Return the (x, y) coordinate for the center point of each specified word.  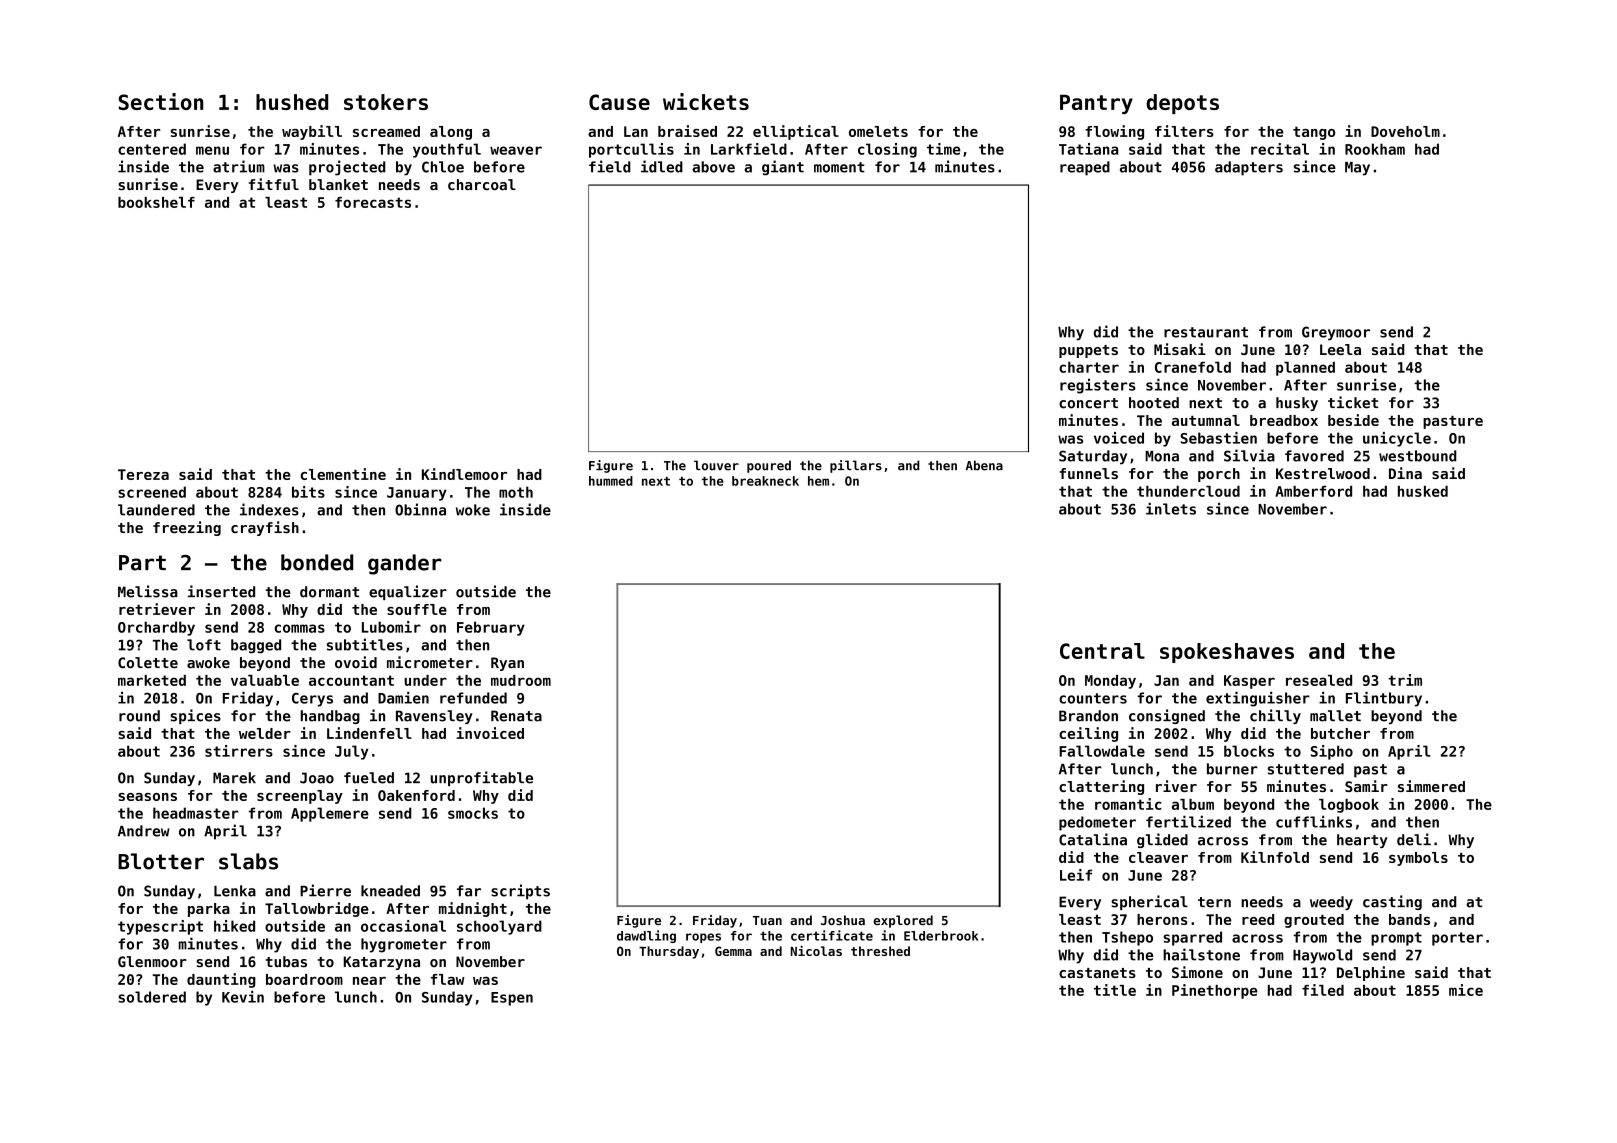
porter (1457, 939)
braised (687, 131)
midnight (473, 909)
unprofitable (481, 778)
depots (1182, 104)
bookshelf (156, 202)
